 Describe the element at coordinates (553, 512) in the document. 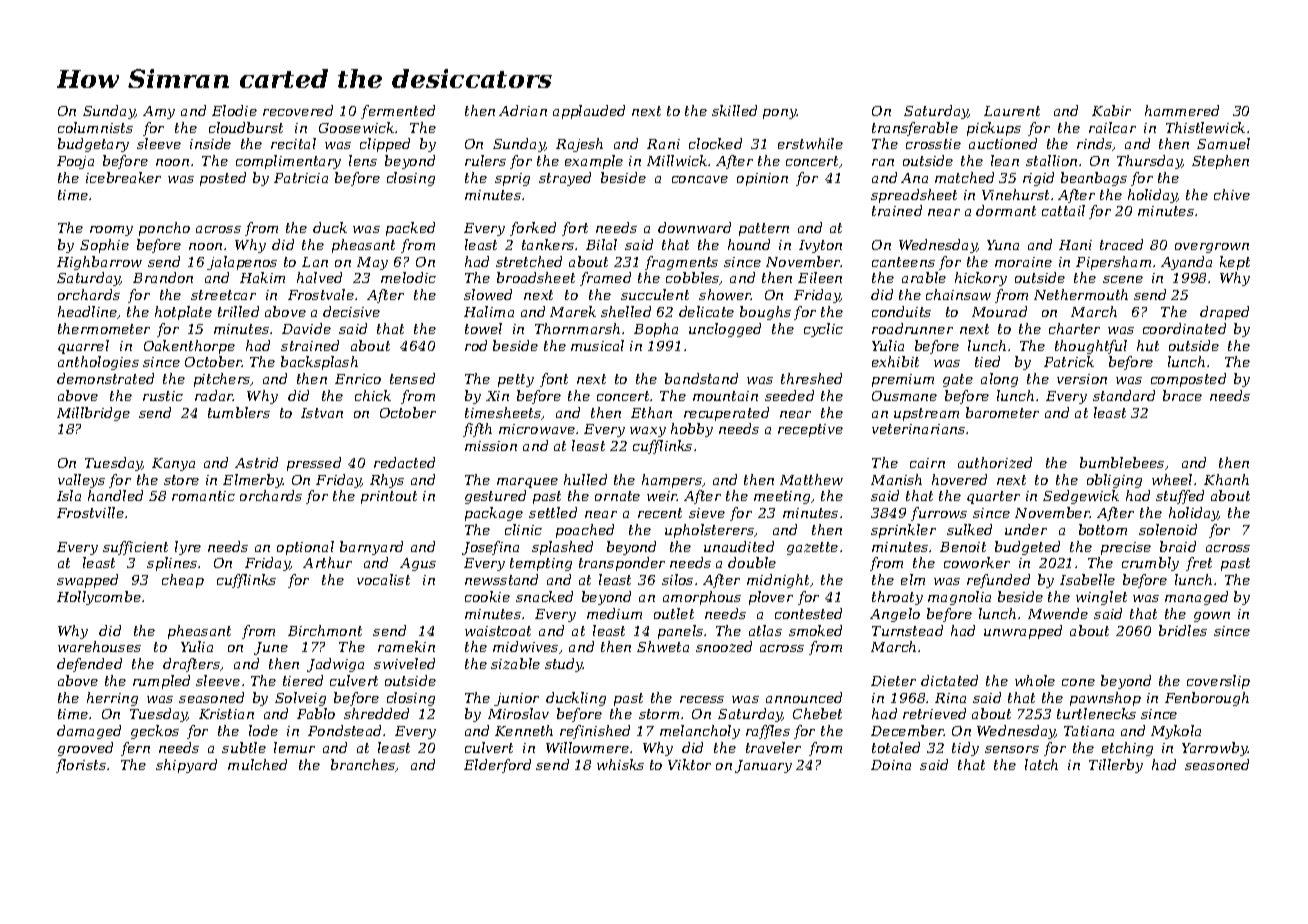

I see `settled` at that location.
